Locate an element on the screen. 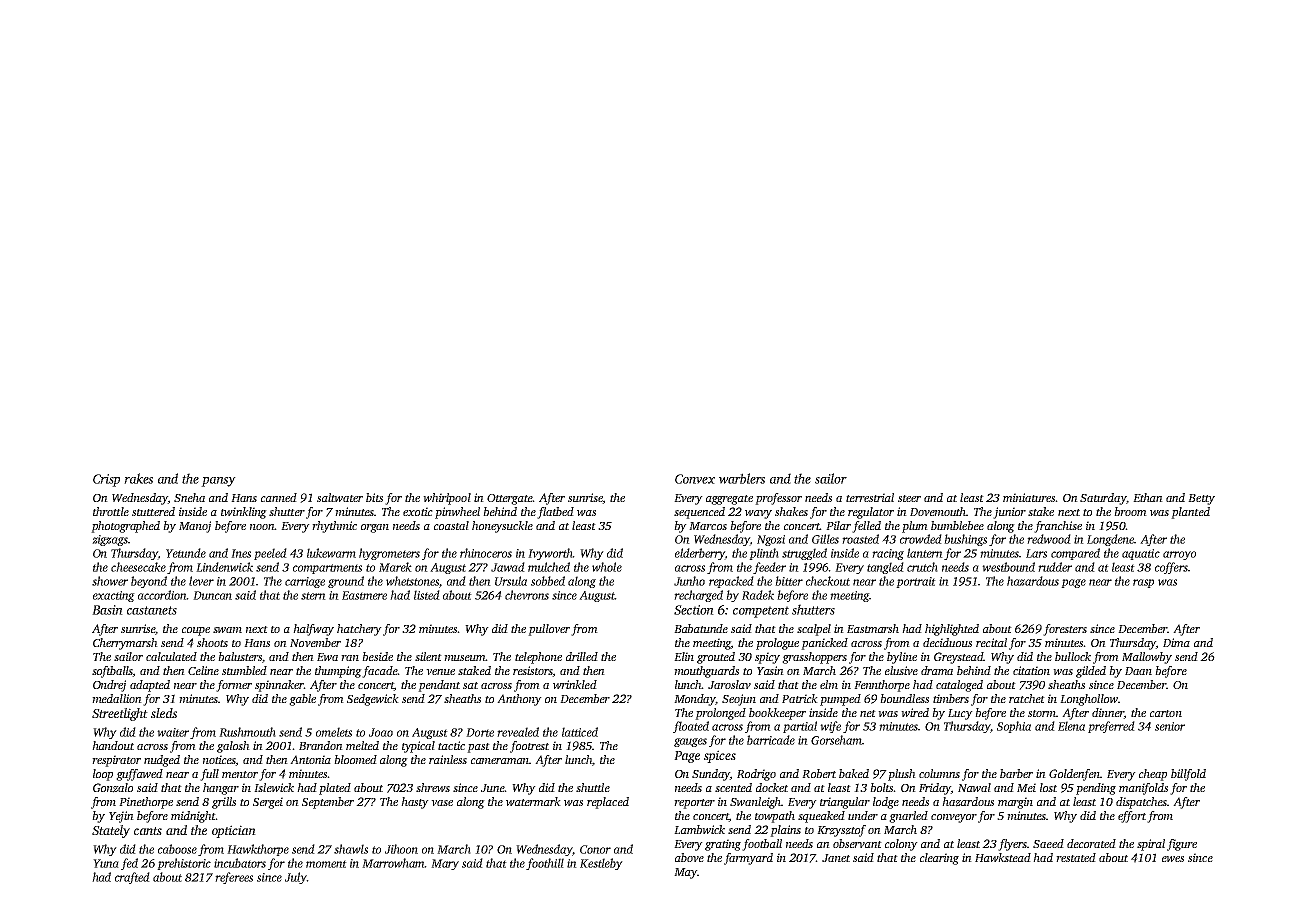 The image size is (1308, 924). Hawkstead is located at coordinates (1003, 857).
